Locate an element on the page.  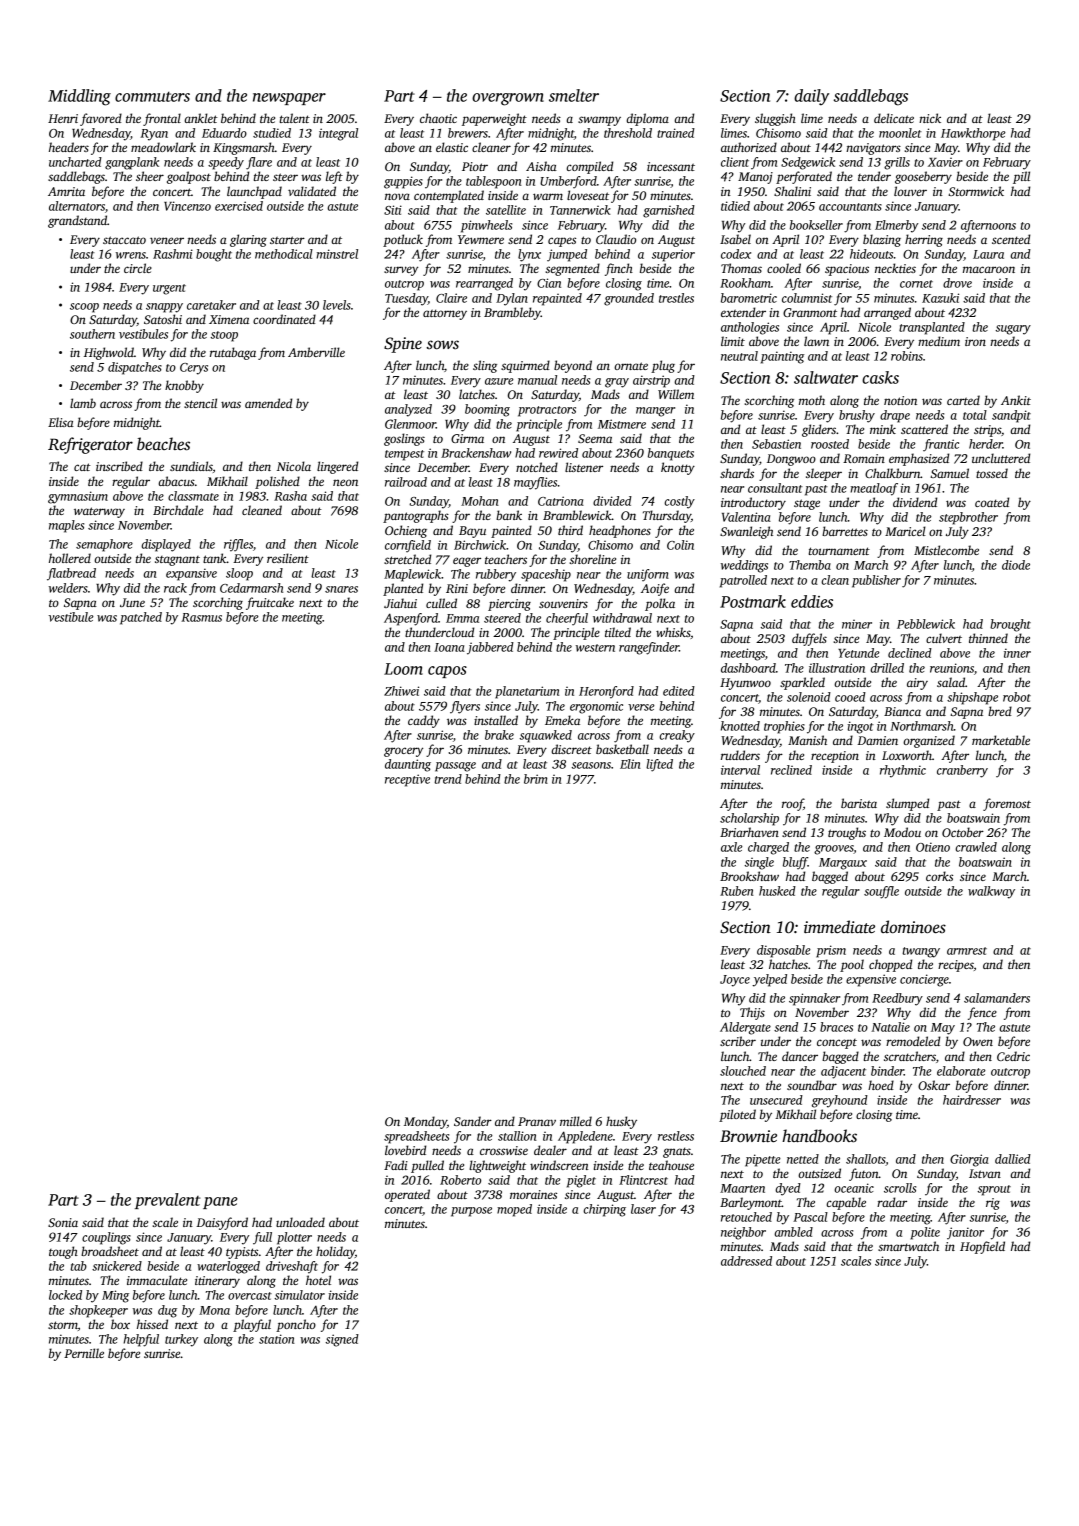
gymnasium is located at coordinates (78, 497).
